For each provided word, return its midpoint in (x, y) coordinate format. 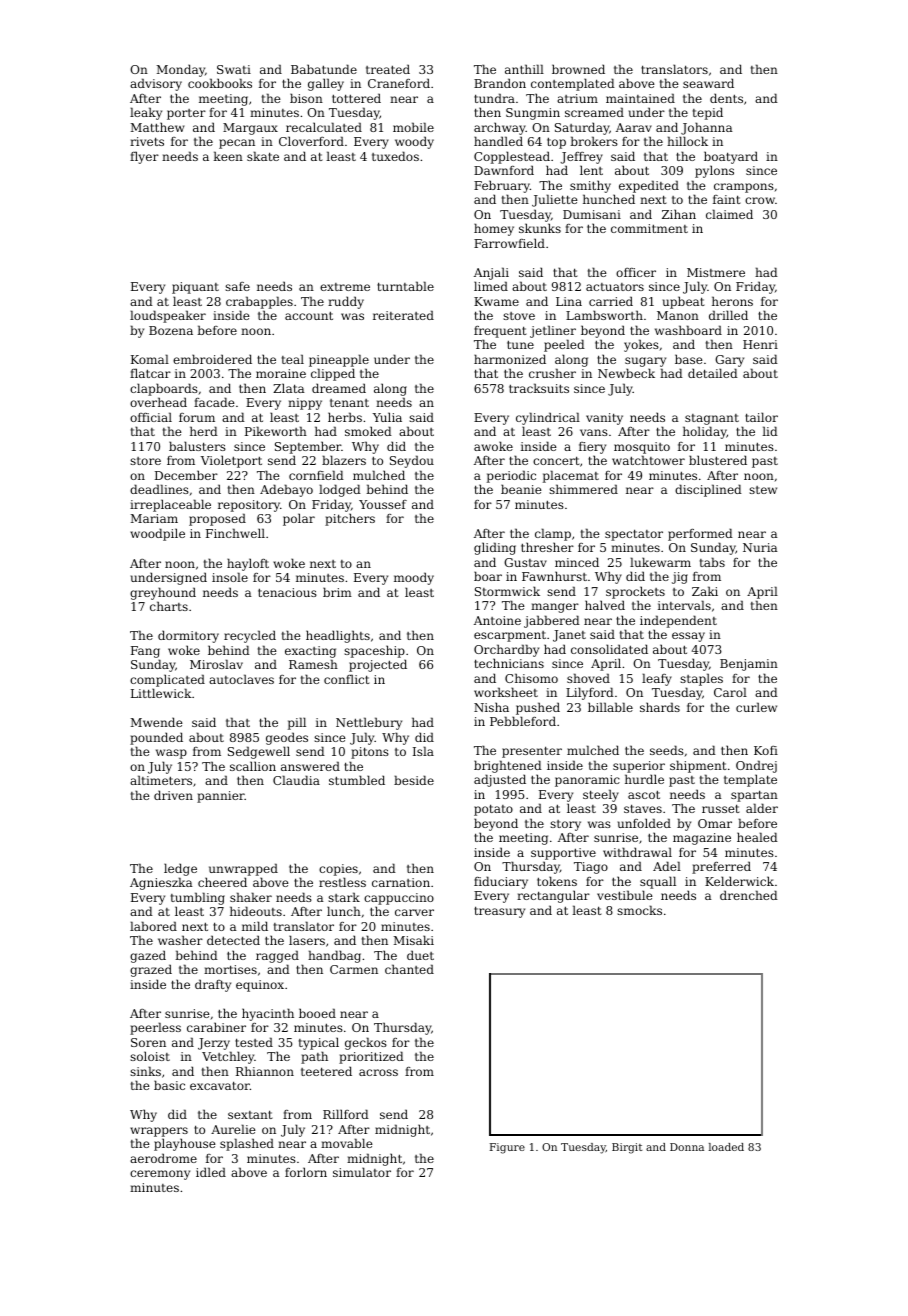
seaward (708, 83)
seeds (667, 750)
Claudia (296, 780)
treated (388, 69)
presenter (532, 752)
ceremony (160, 1175)
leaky (146, 113)
